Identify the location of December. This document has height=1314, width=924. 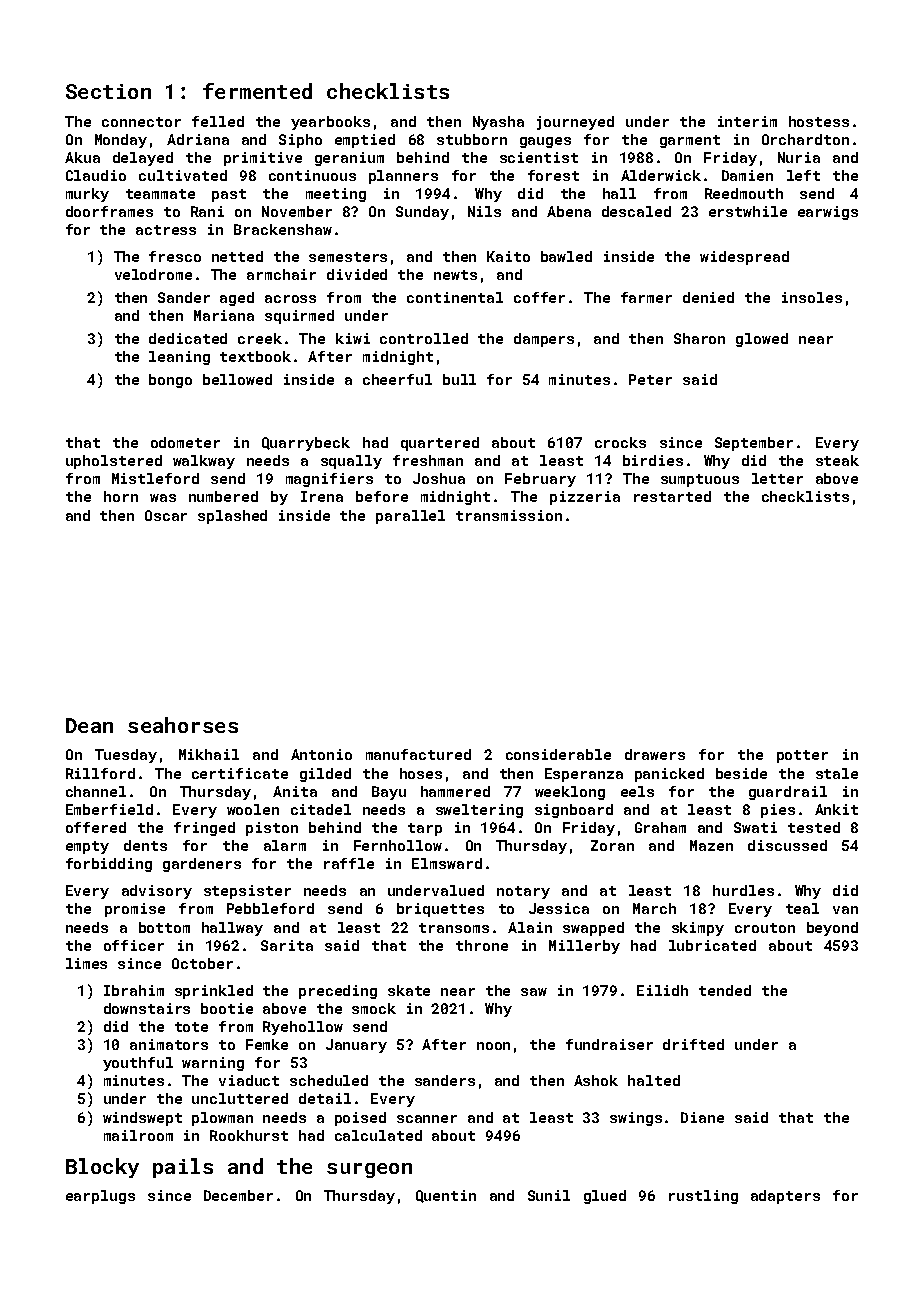
(238, 1195).
